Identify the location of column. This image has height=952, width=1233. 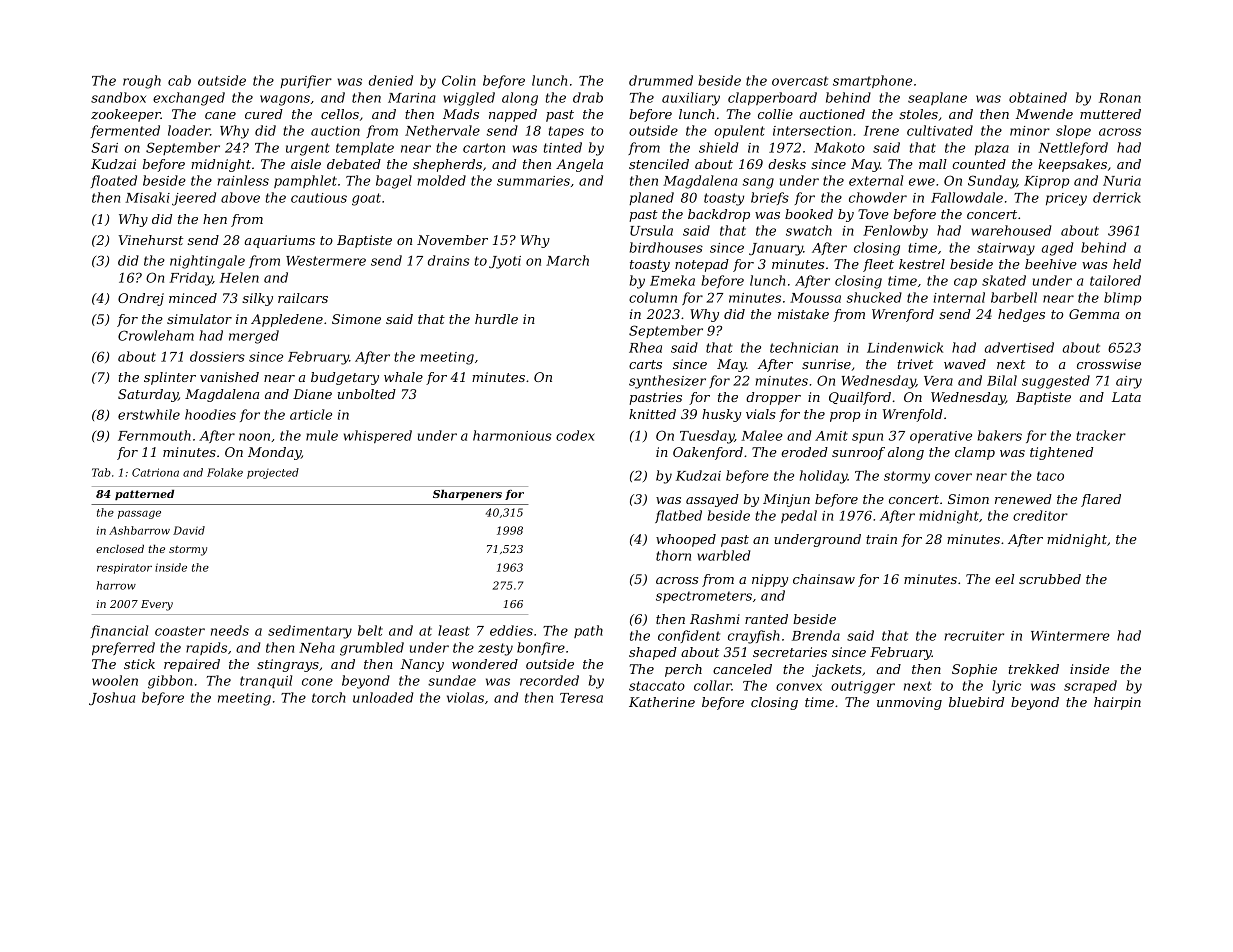
(653, 297).
